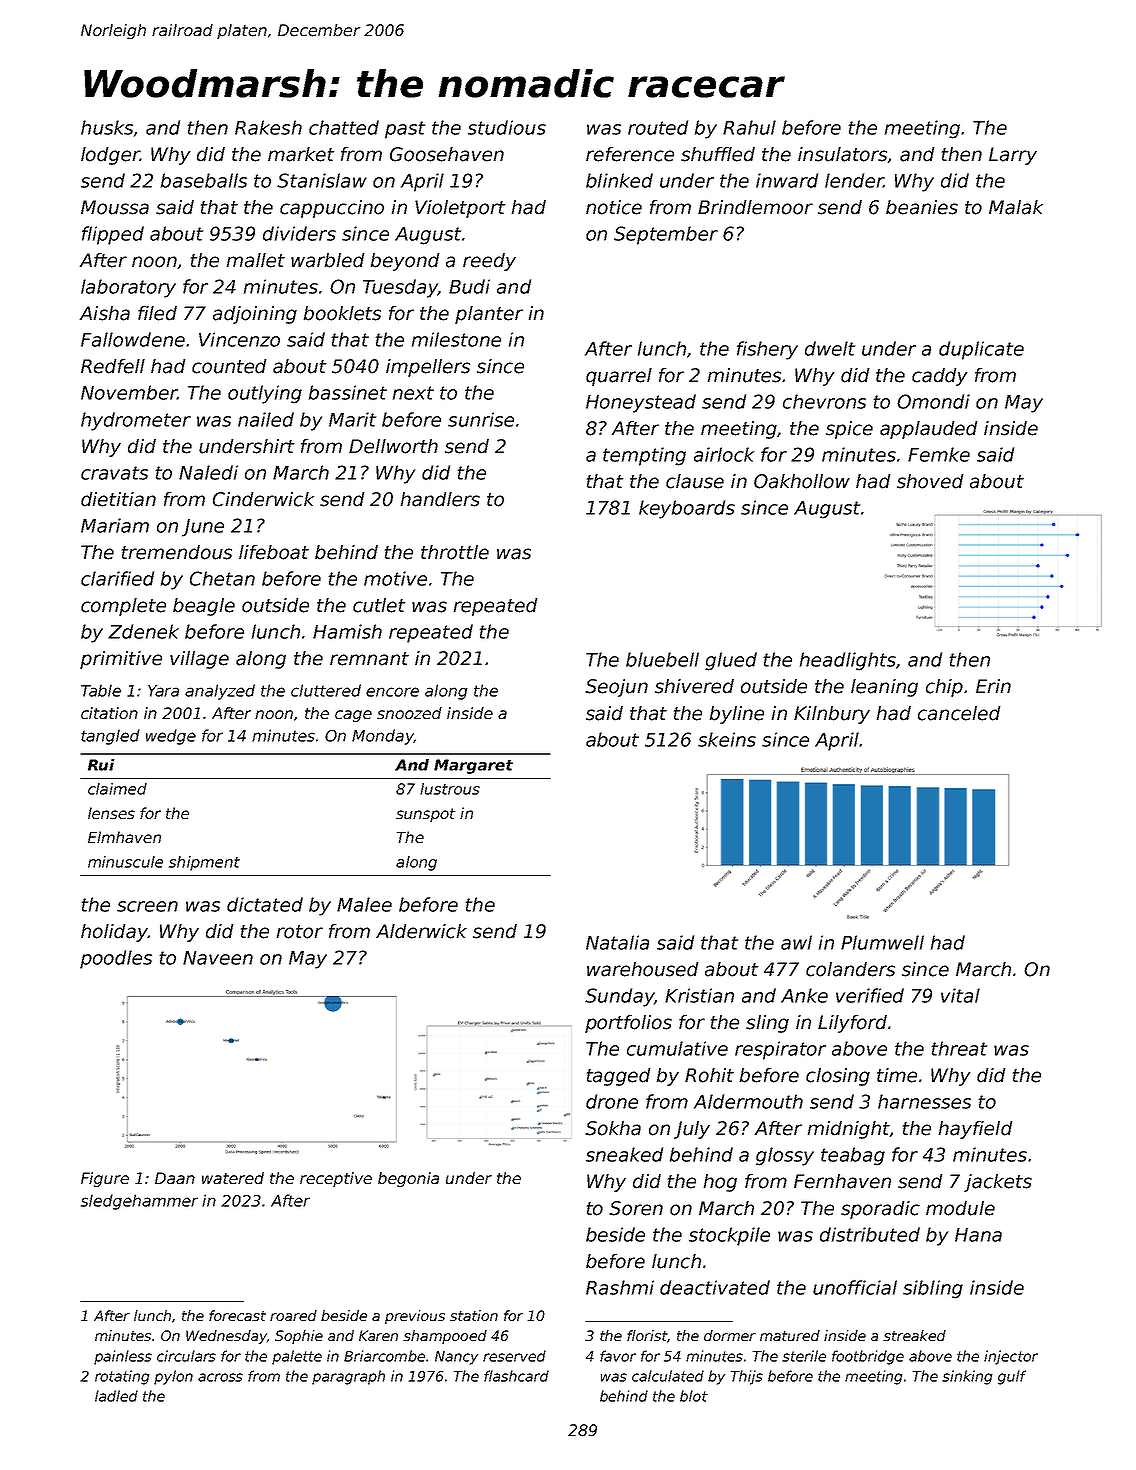  I want to click on minuscule, so click(125, 862).
